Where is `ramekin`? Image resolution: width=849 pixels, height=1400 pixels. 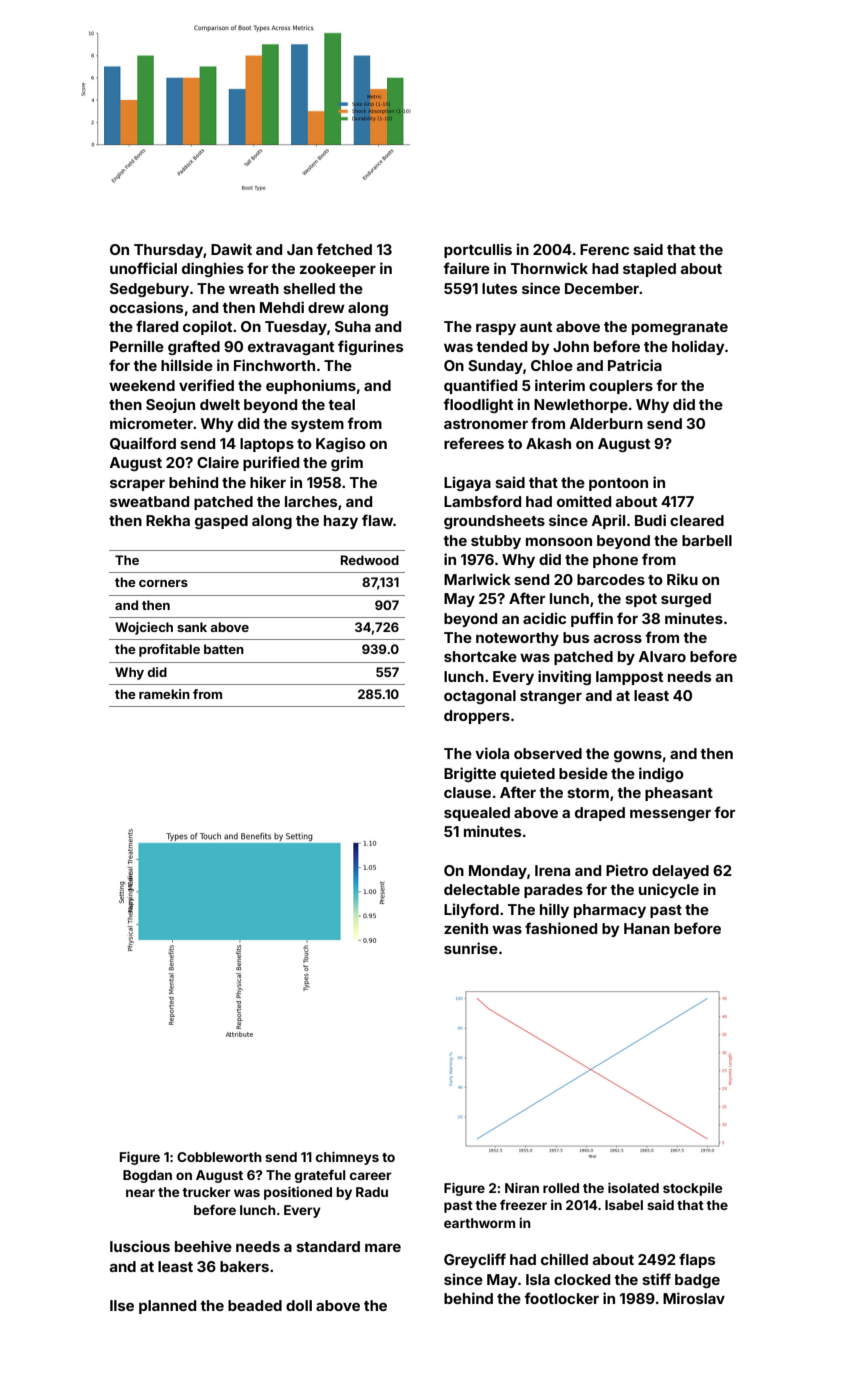
ramekin is located at coordinates (164, 694).
